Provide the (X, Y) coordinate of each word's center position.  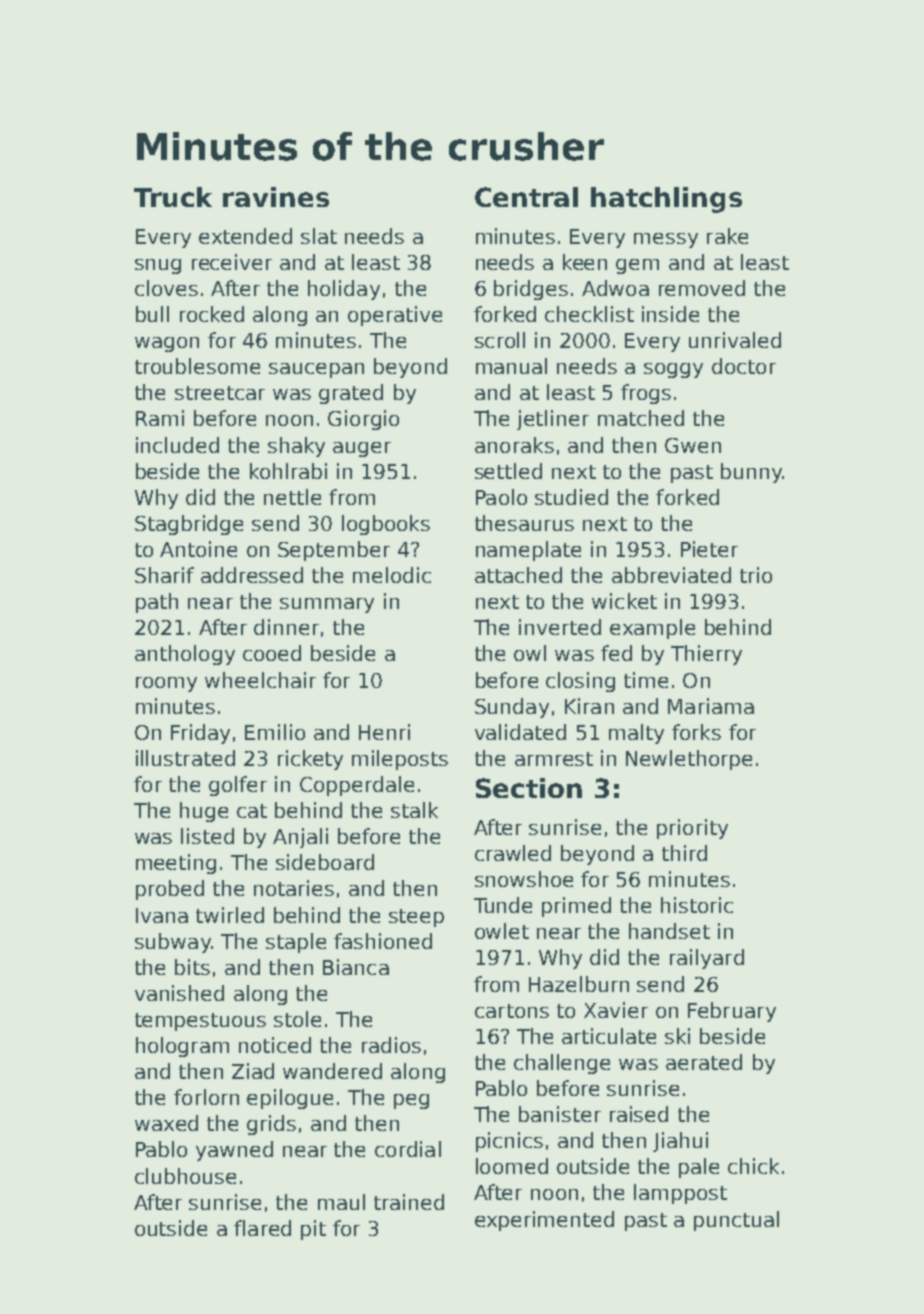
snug (158, 266)
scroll (500, 340)
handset (669, 931)
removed (702, 288)
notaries (294, 888)
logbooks (386, 525)
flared (262, 1228)
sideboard (325, 862)
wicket (624, 601)
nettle (292, 497)
